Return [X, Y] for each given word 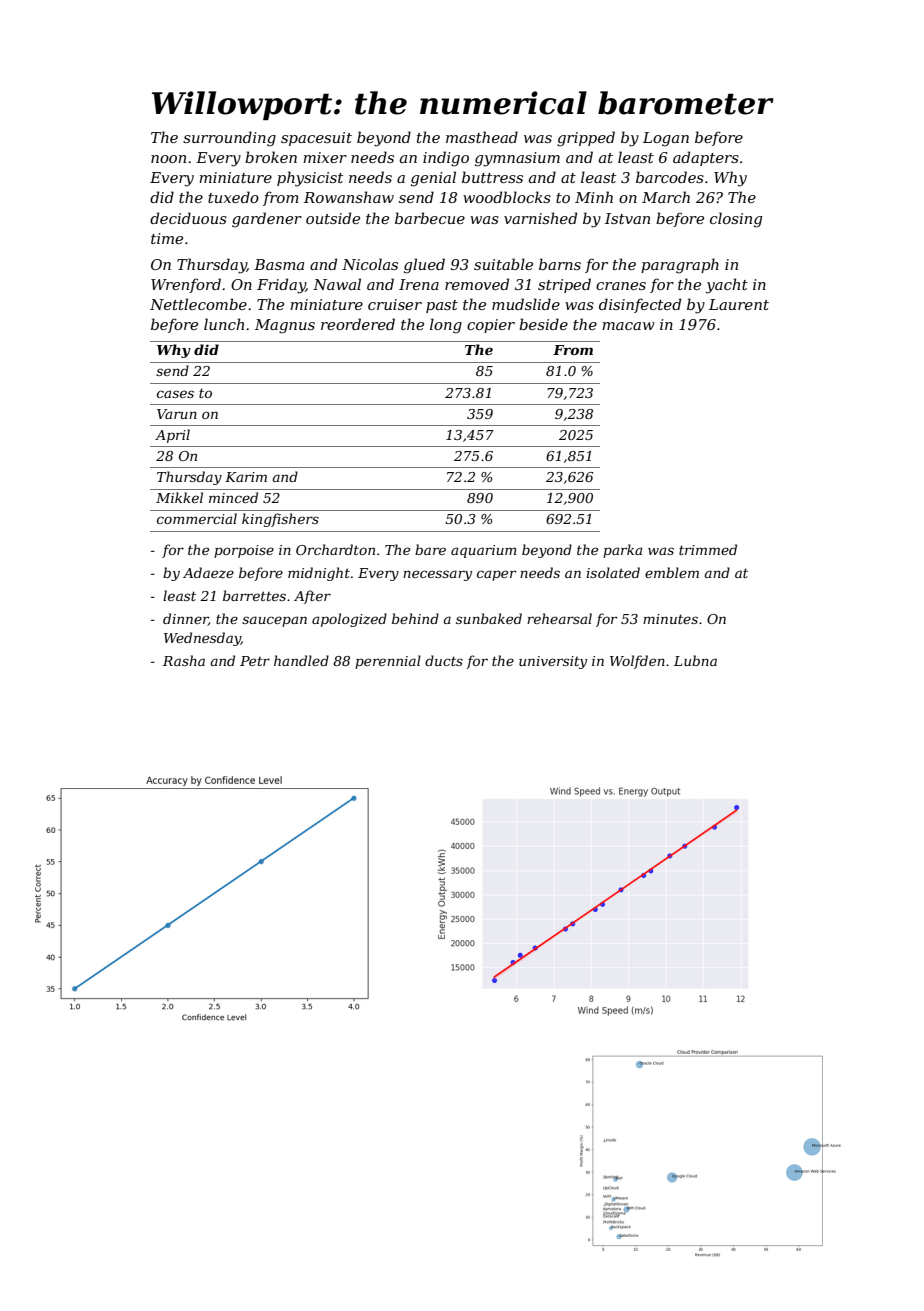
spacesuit [316, 139]
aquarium [483, 551]
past [442, 306]
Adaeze [208, 573]
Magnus [285, 326]
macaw [628, 326]
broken [271, 157]
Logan [666, 139]
